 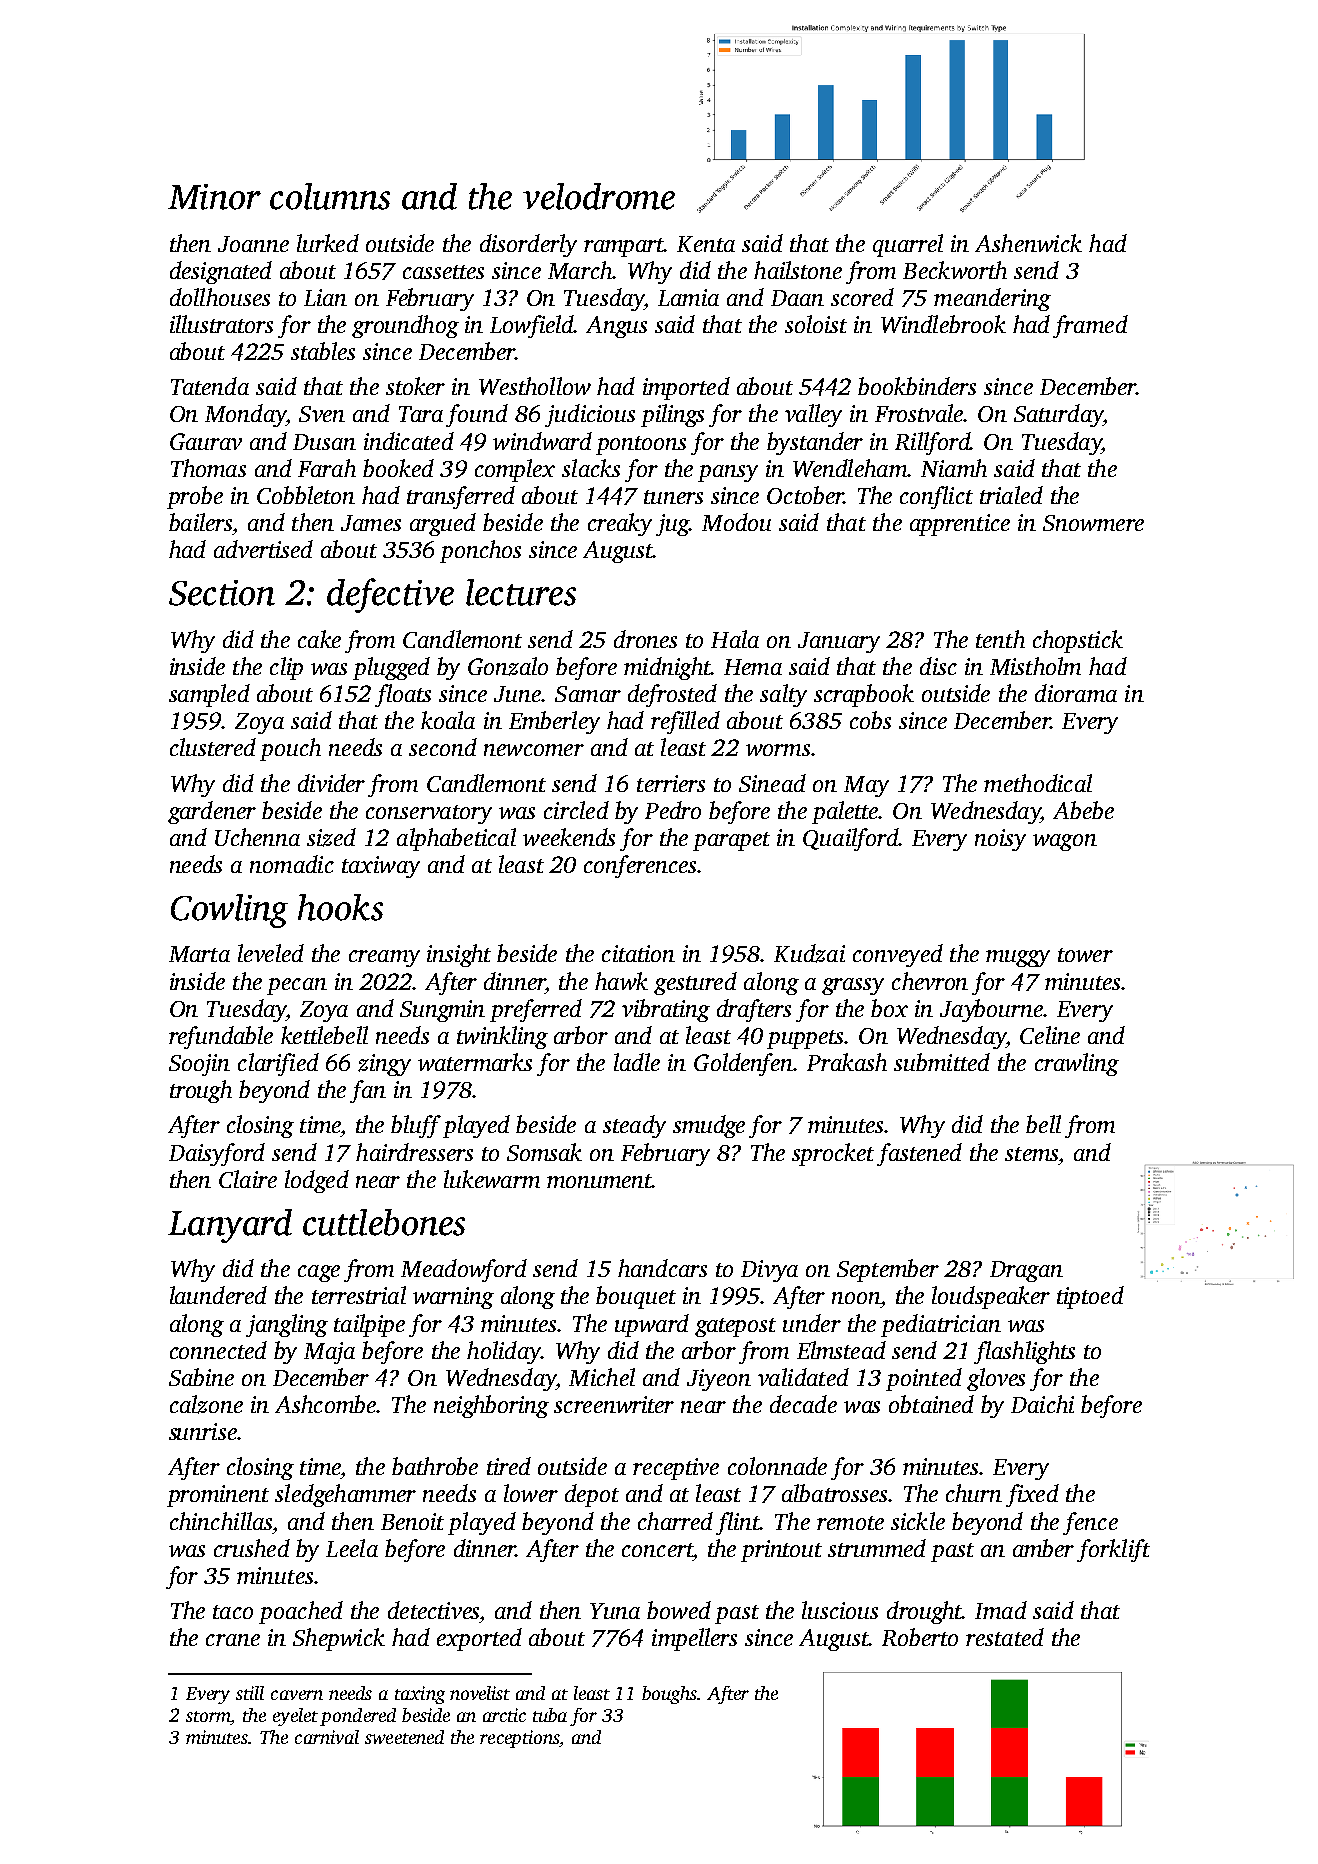 What do you see at coordinates (769, 1271) in the screenshot?
I see `Divya` at bounding box center [769, 1271].
